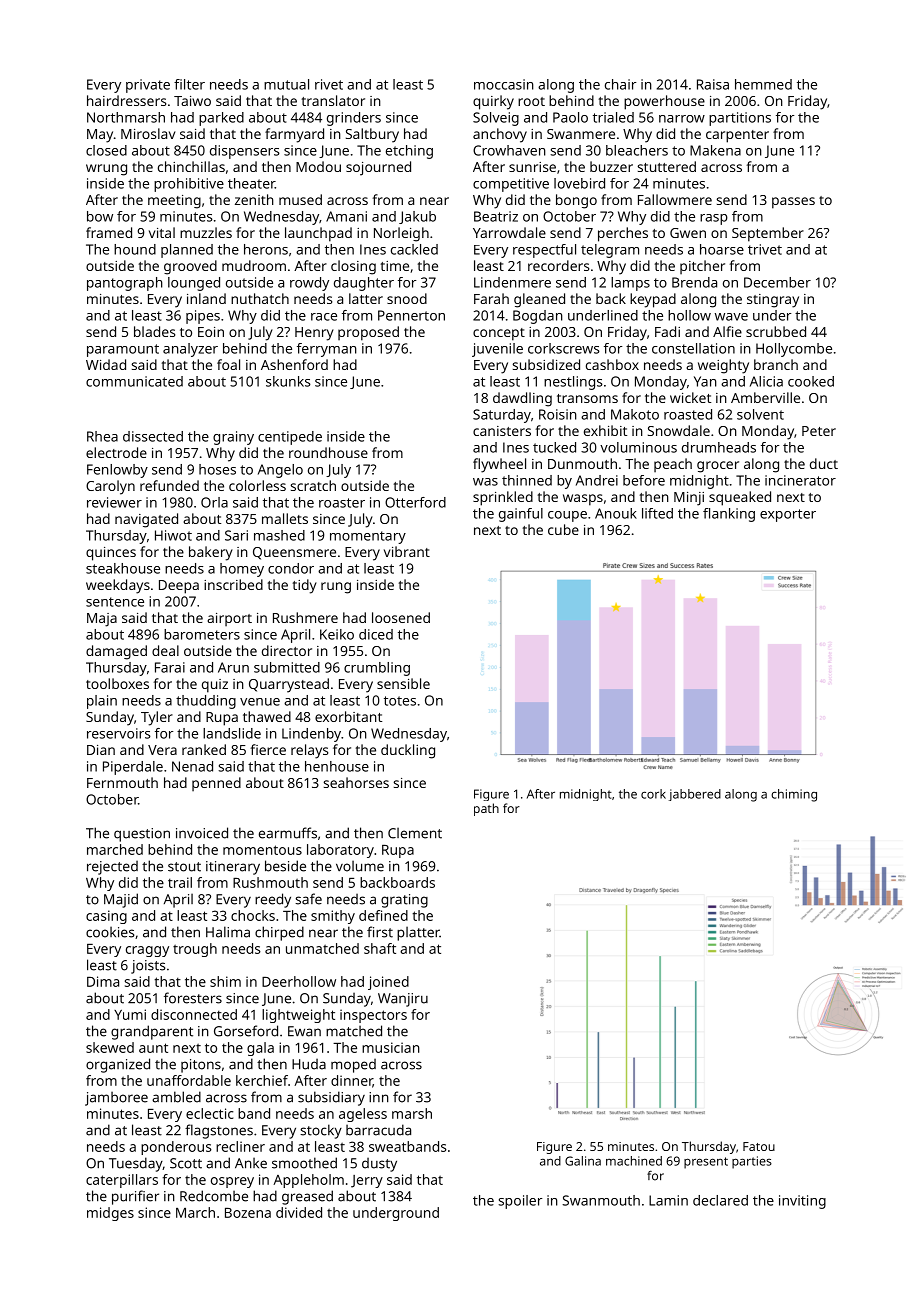 This document has width=924, height=1308. What do you see at coordinates (800, 480) in the document?
I see `incinerator` at bounding box center [800, 480].
